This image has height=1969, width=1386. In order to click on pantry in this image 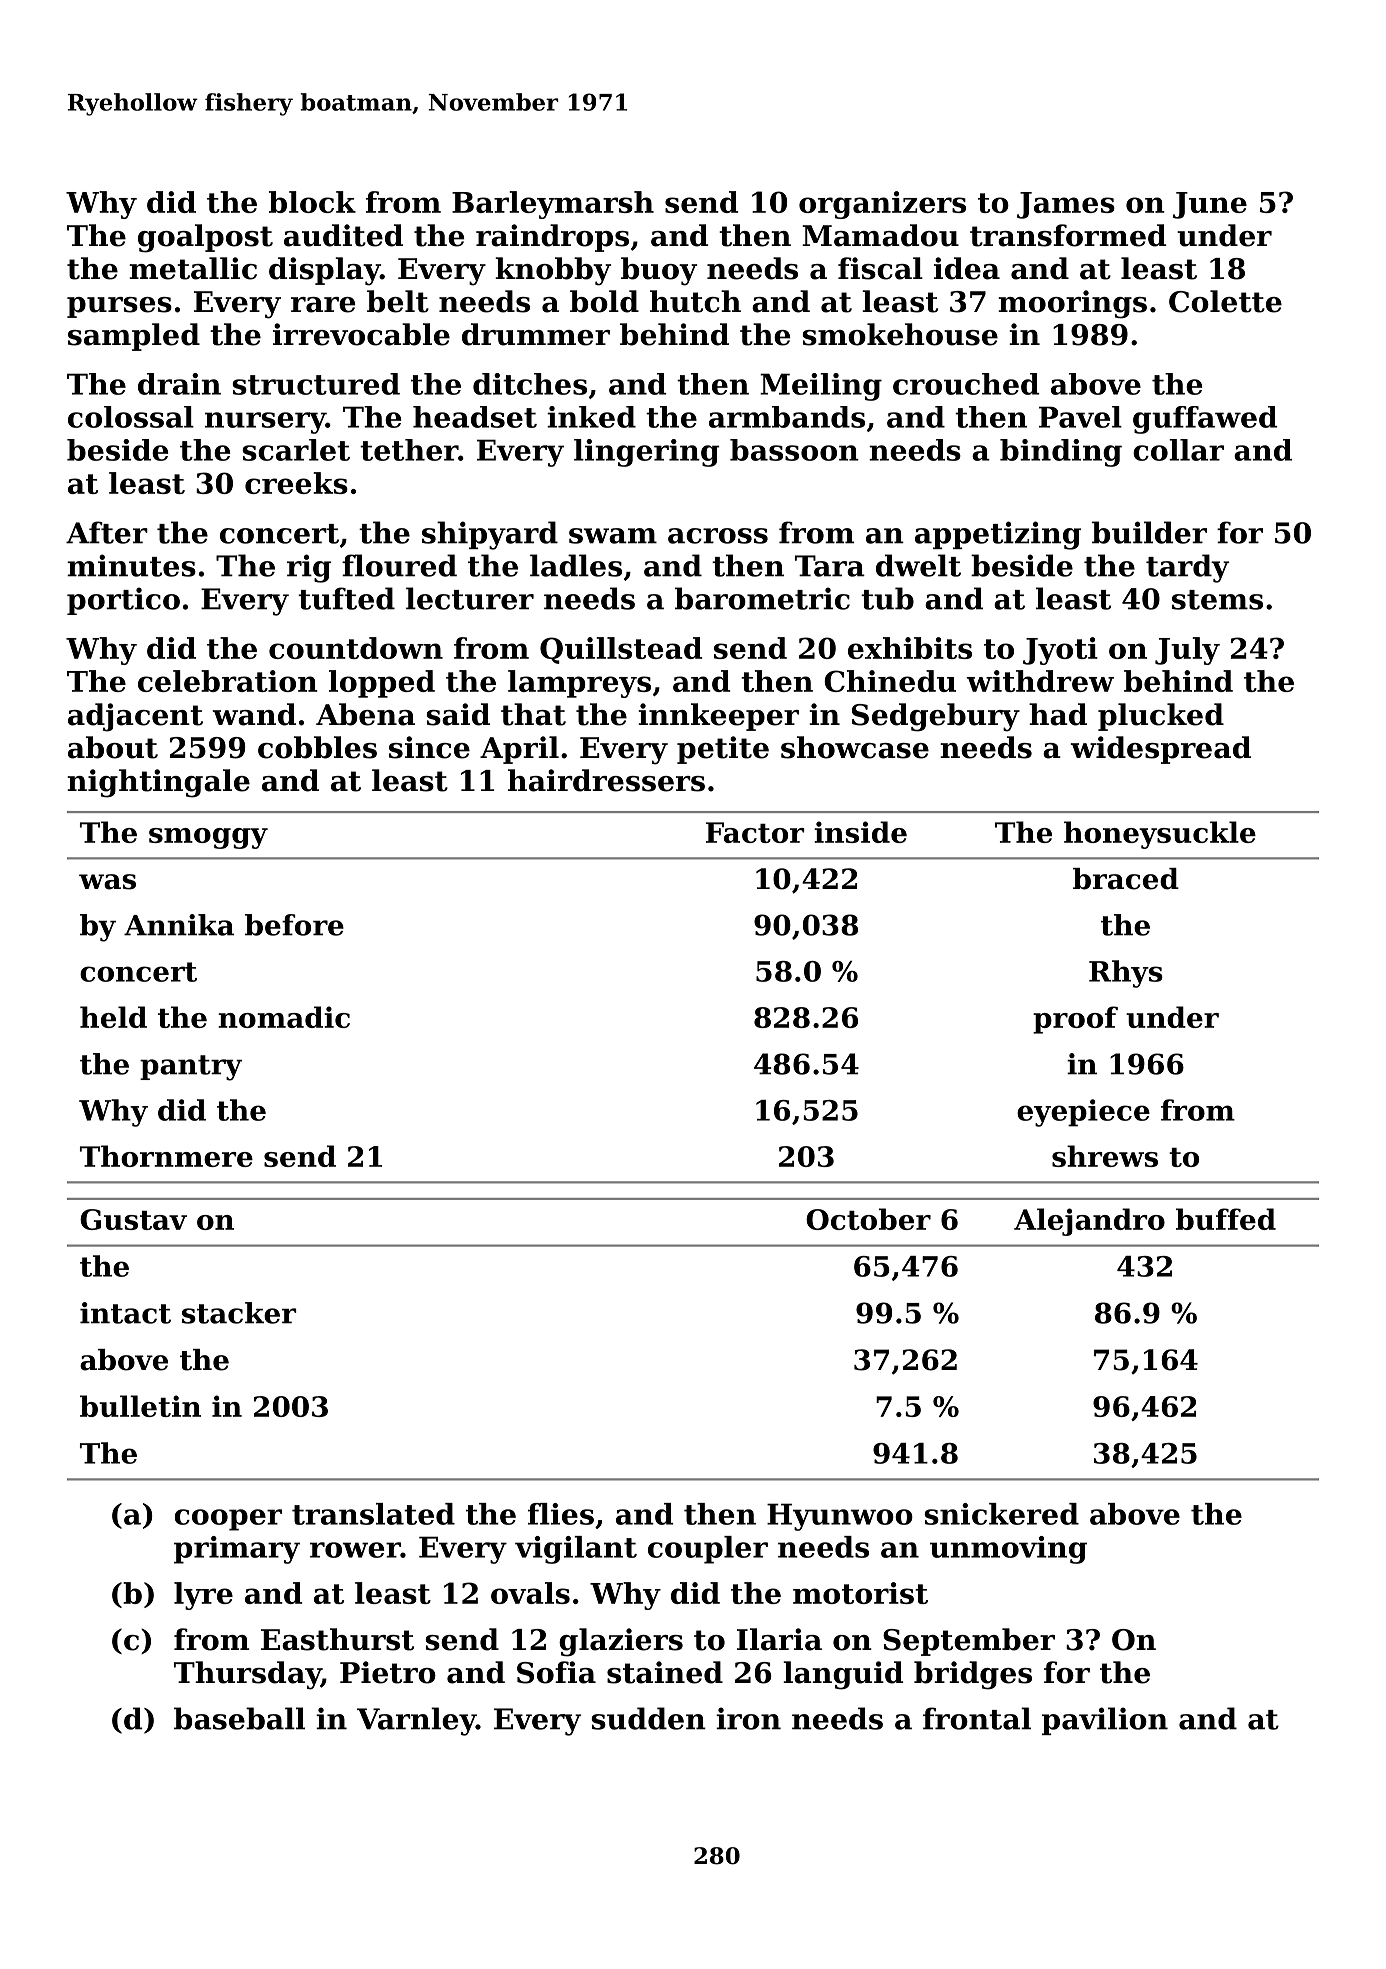, I will do `click(191, 1068)`.
